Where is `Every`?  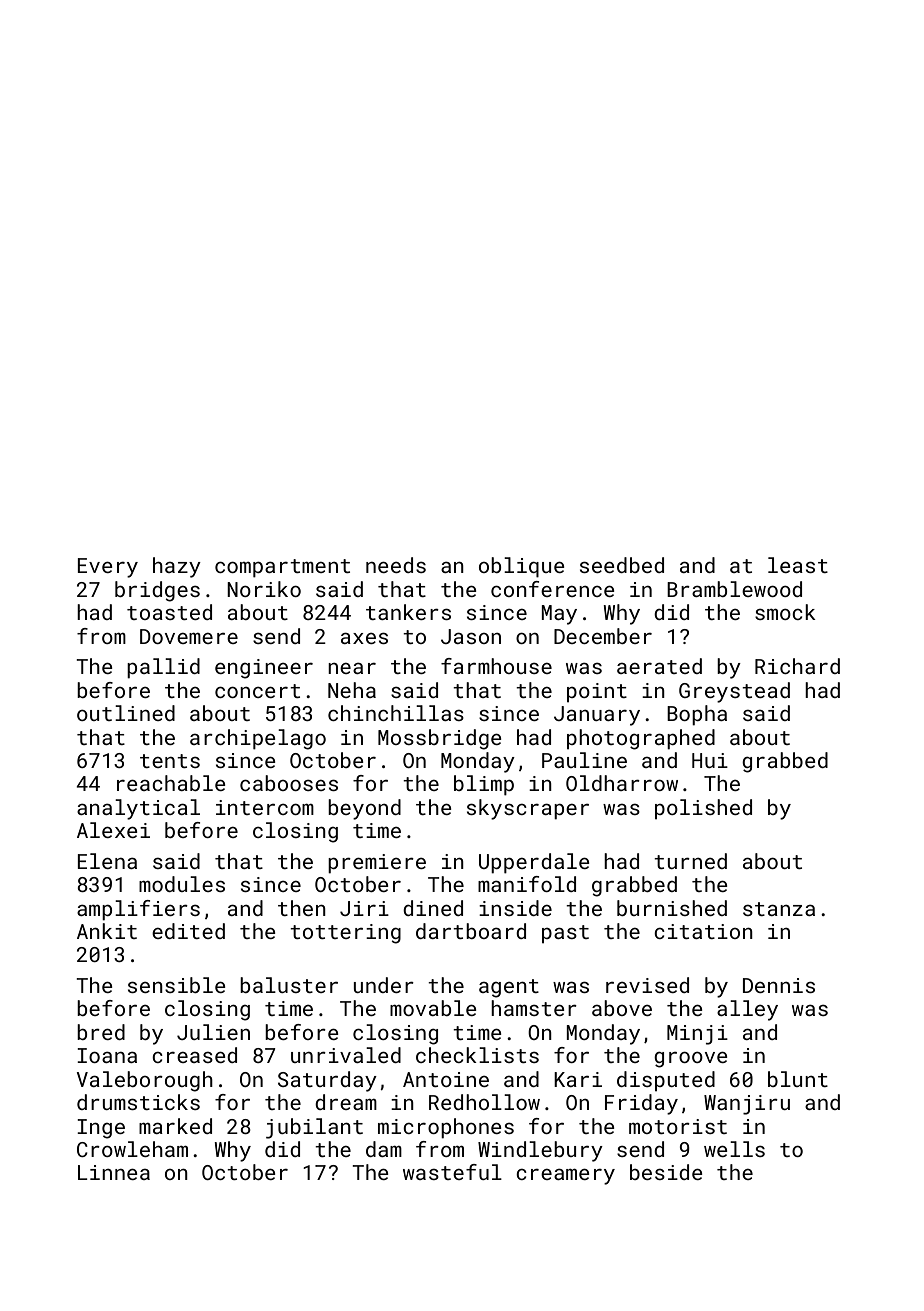 Every is located at coordinates (108, 568).
